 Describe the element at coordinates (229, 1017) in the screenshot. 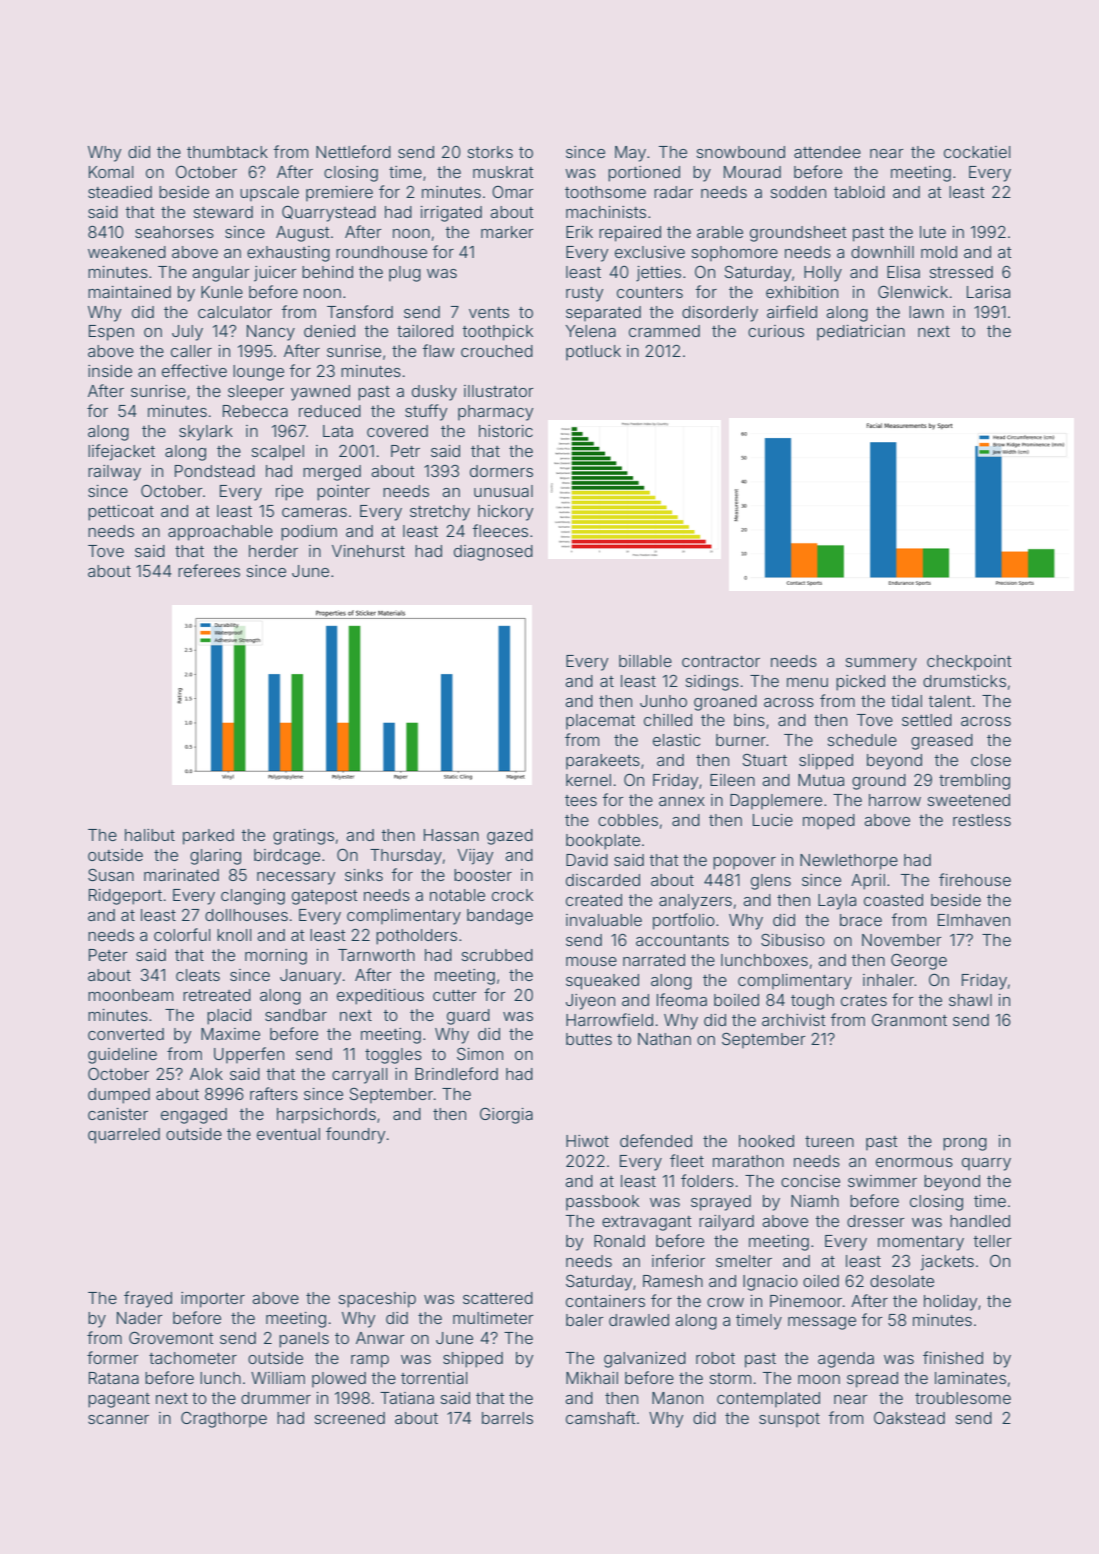

I see `placid` at that location.
